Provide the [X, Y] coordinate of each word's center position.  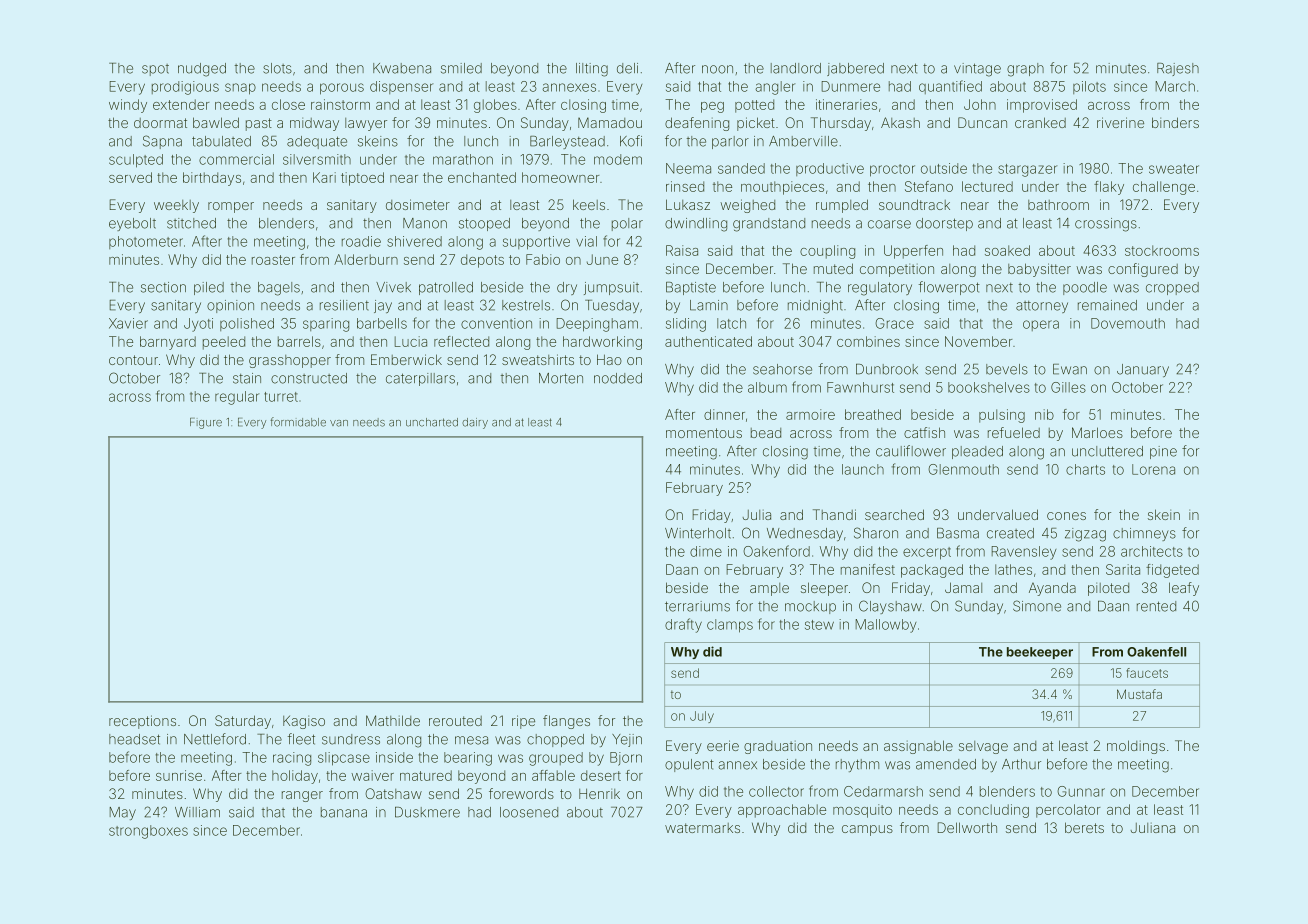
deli [627, 68]
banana [344, 812]
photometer [146, 242]
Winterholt [698, 533]
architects [1152, 551]
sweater [1174, 169]
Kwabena [402, 68]
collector [776, 791]
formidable [298, 422]
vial [586, 241]
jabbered [855, 69]
